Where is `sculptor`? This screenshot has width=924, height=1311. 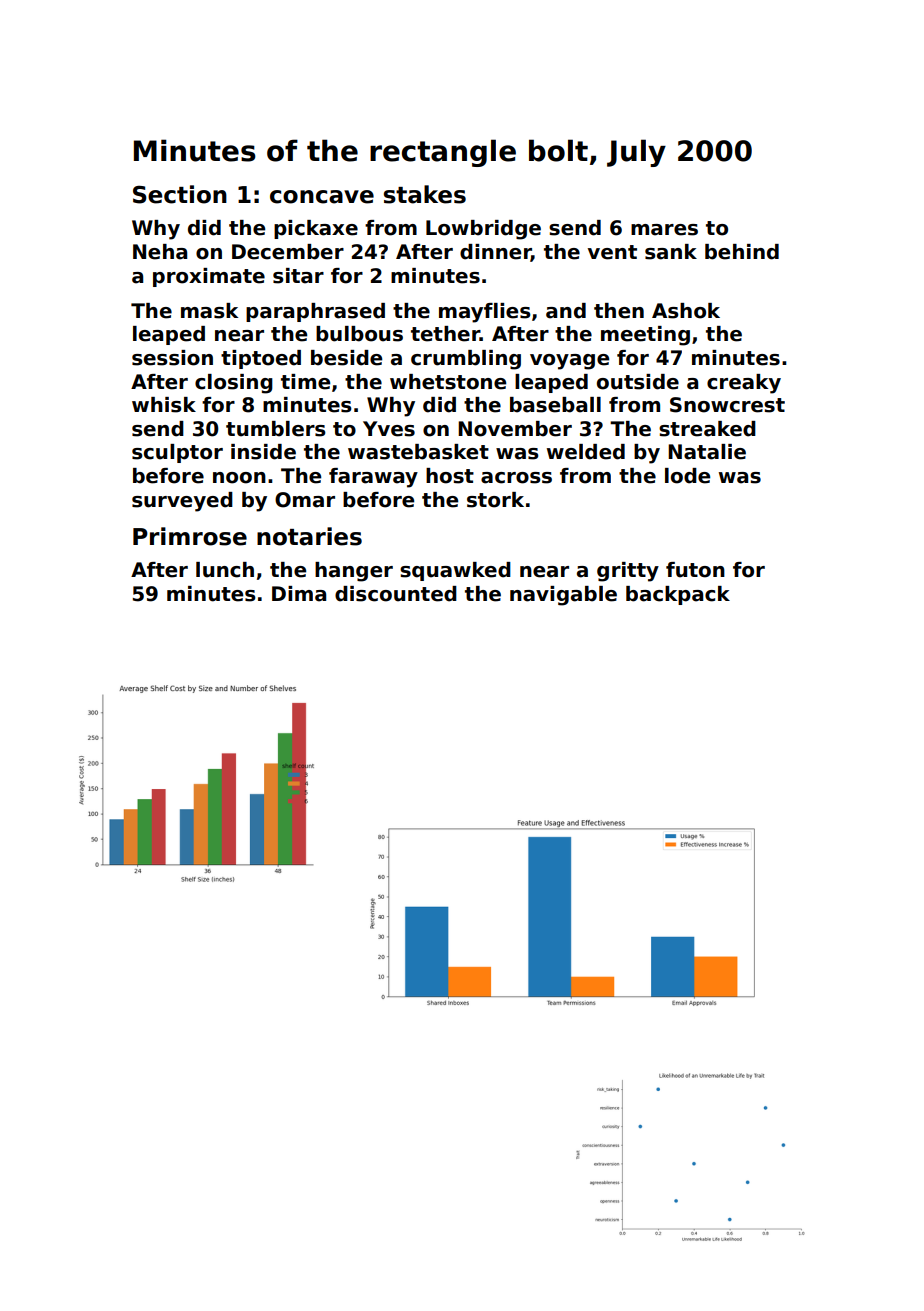 sculptor is located at coordinates (177, 453).
